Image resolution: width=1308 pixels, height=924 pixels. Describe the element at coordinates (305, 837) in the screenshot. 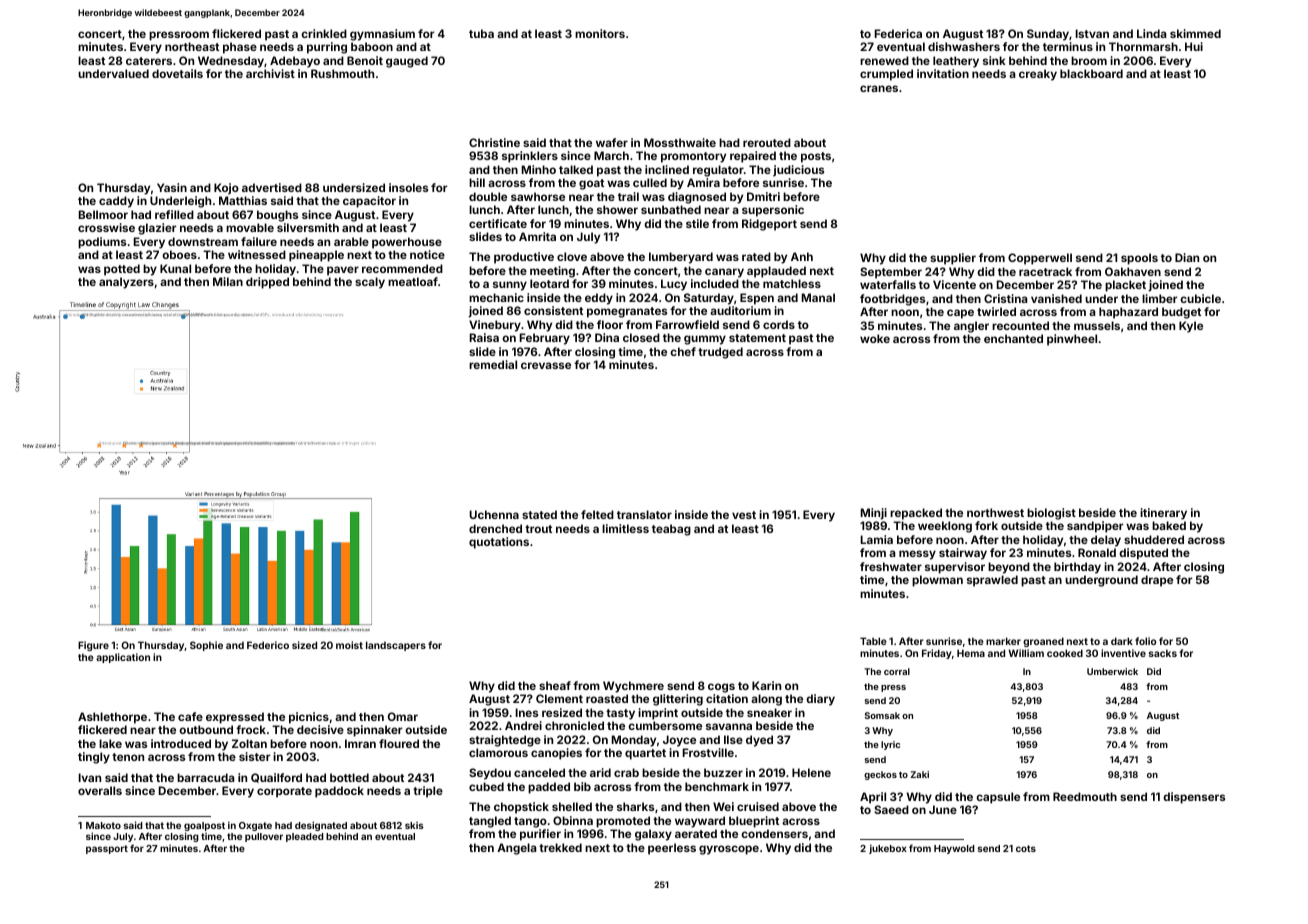

I see `pleaded` at that location.
